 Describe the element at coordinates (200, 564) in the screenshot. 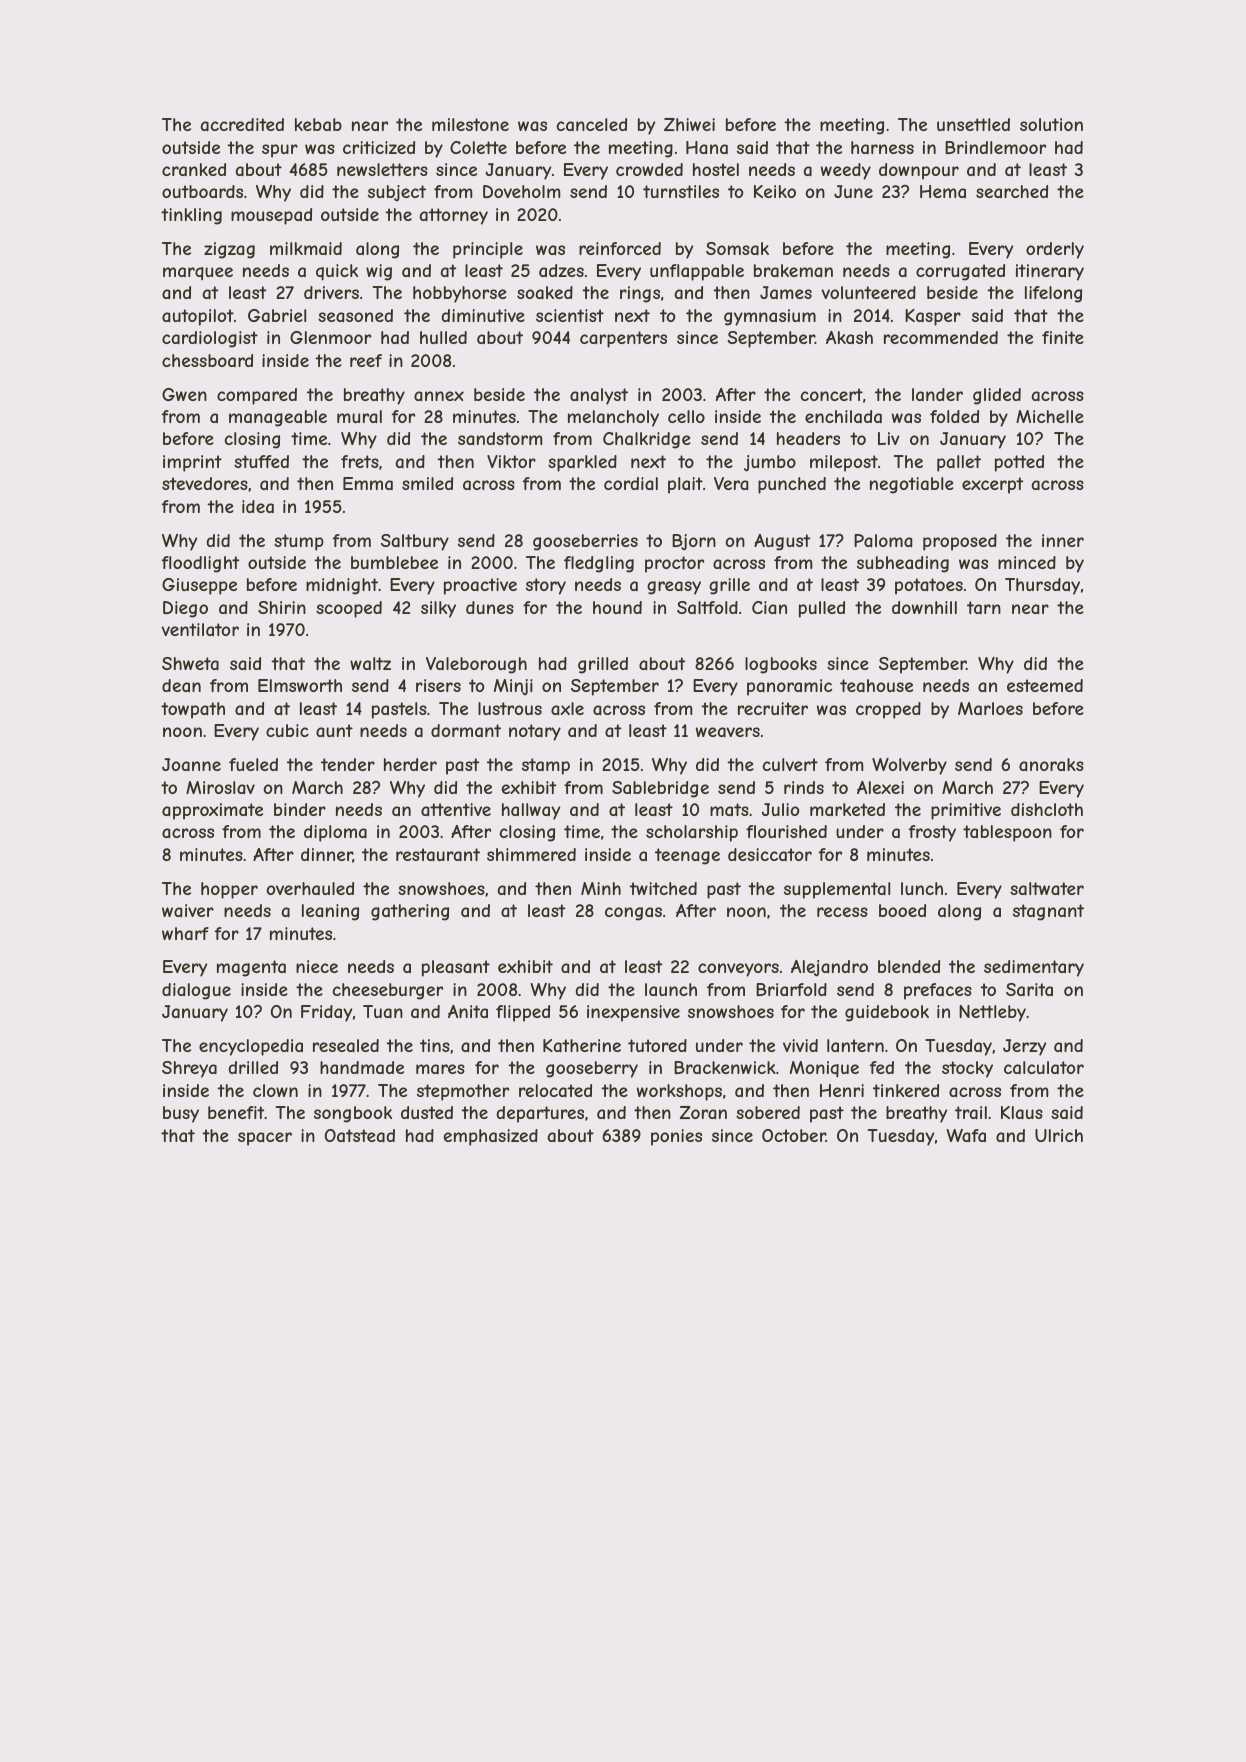

I see `floodlight` at that location.
